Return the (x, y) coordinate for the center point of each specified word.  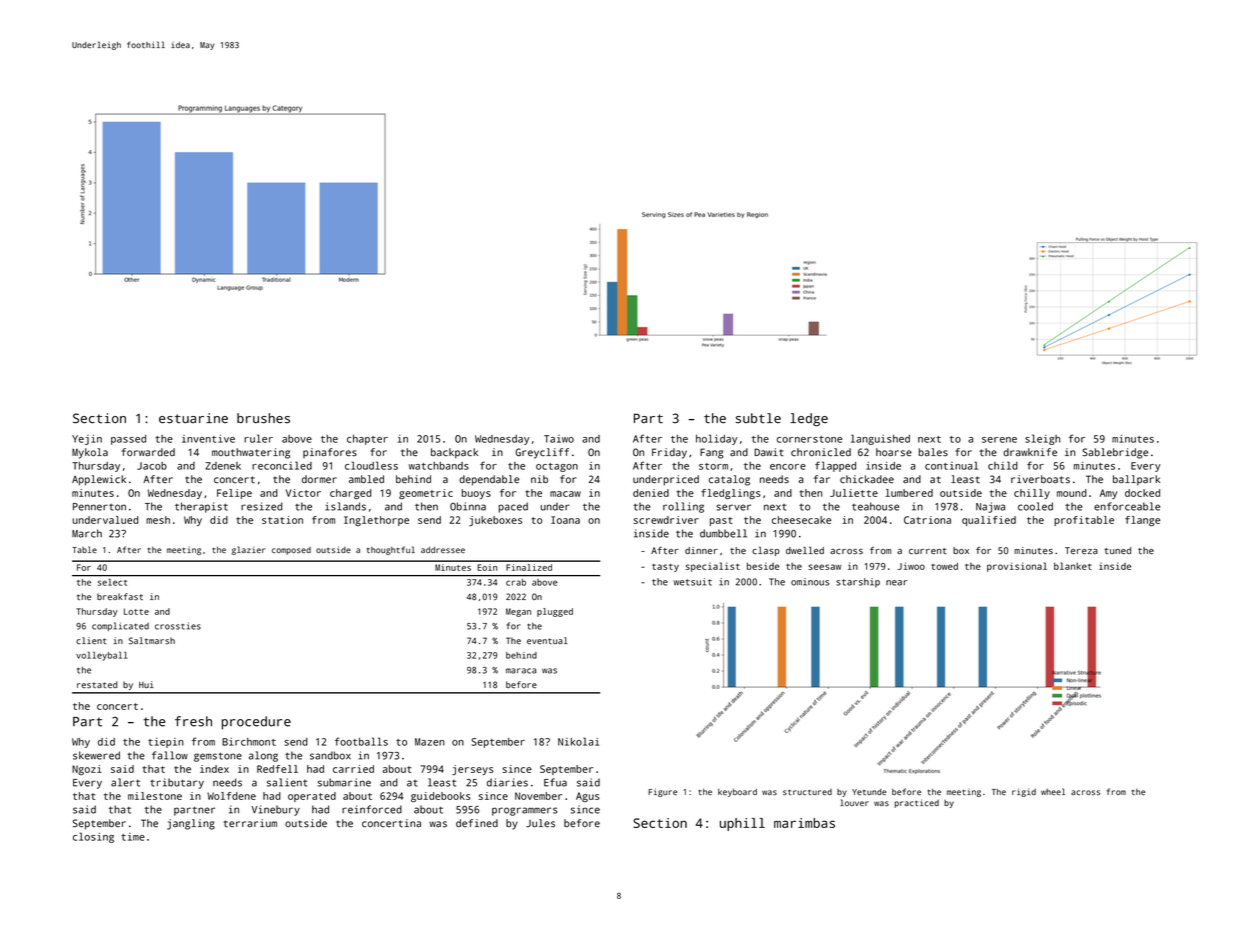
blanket (1073, 566)
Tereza (1081, 550)
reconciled (282, 465)
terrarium (250, 823)
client (91, 640)
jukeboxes (495, 521)
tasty (665, 567)
